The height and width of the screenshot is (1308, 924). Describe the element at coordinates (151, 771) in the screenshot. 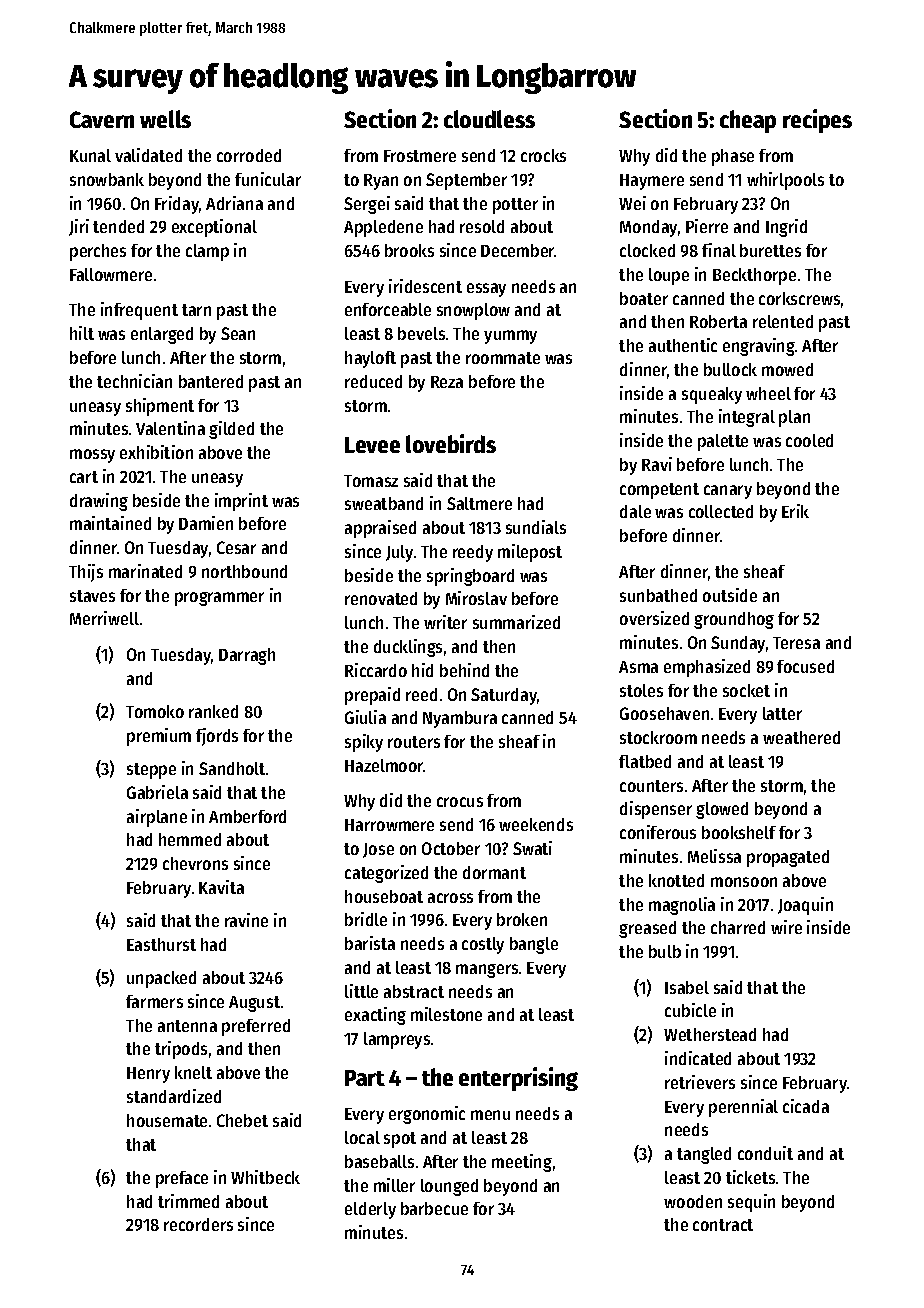

I see `steppe` at that location.
